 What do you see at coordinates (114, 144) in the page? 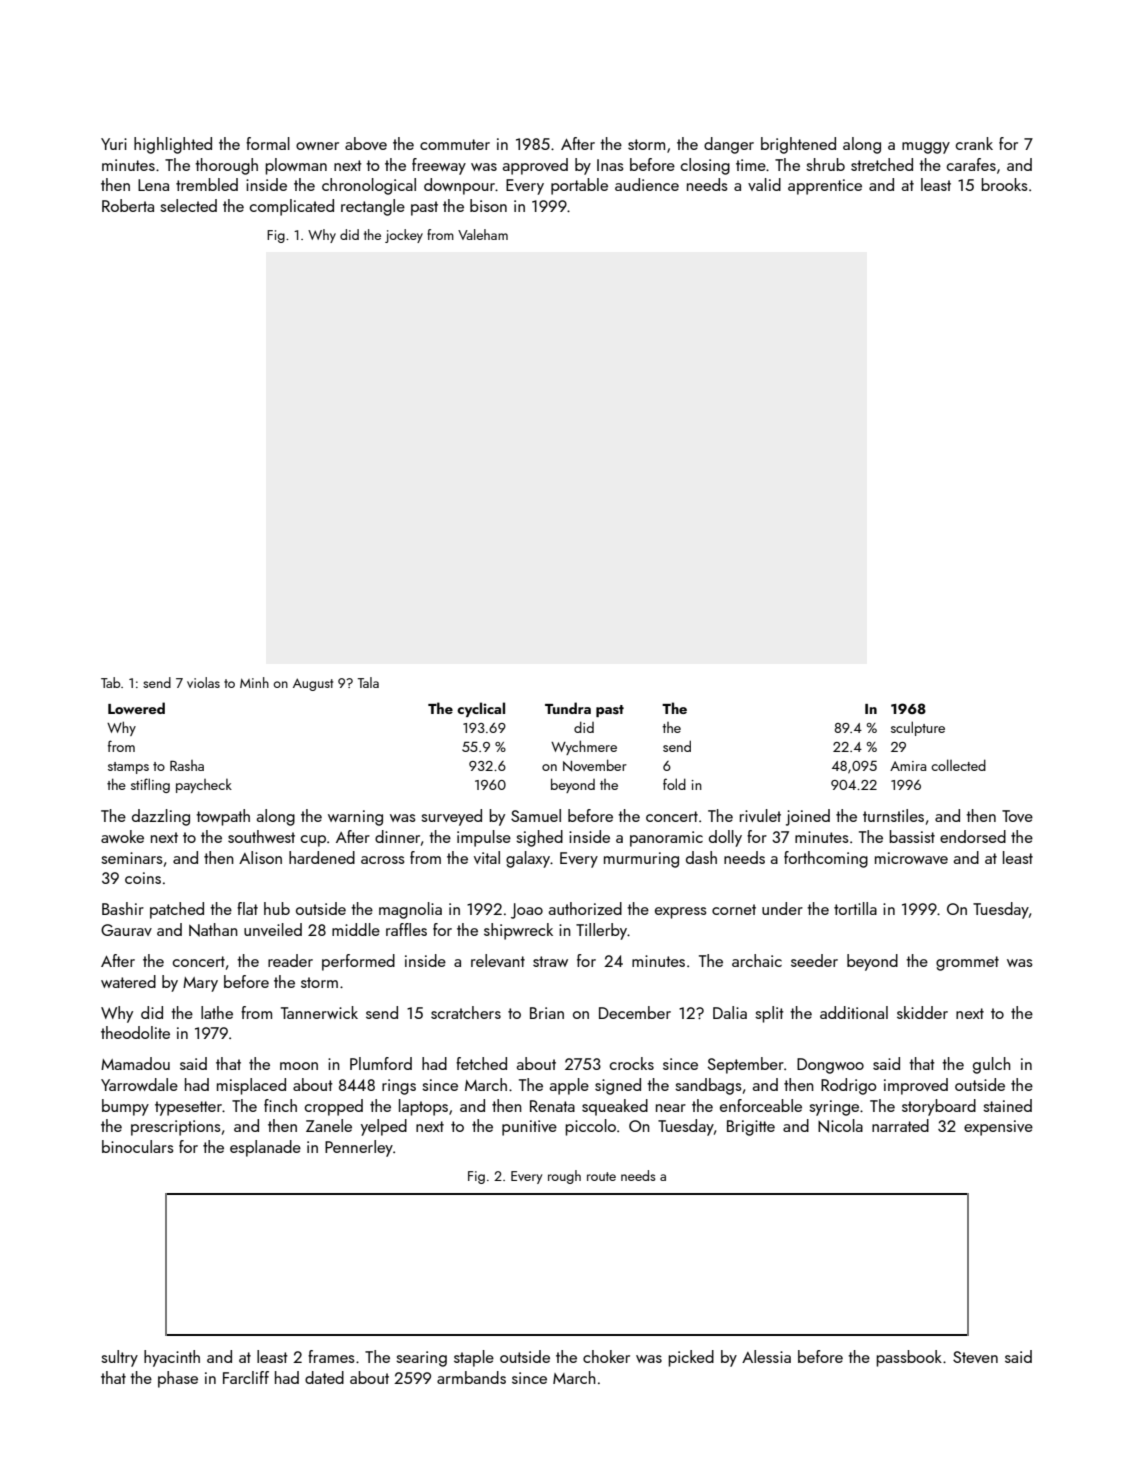
I see `Yuri` at bounding box center [114, 144].
